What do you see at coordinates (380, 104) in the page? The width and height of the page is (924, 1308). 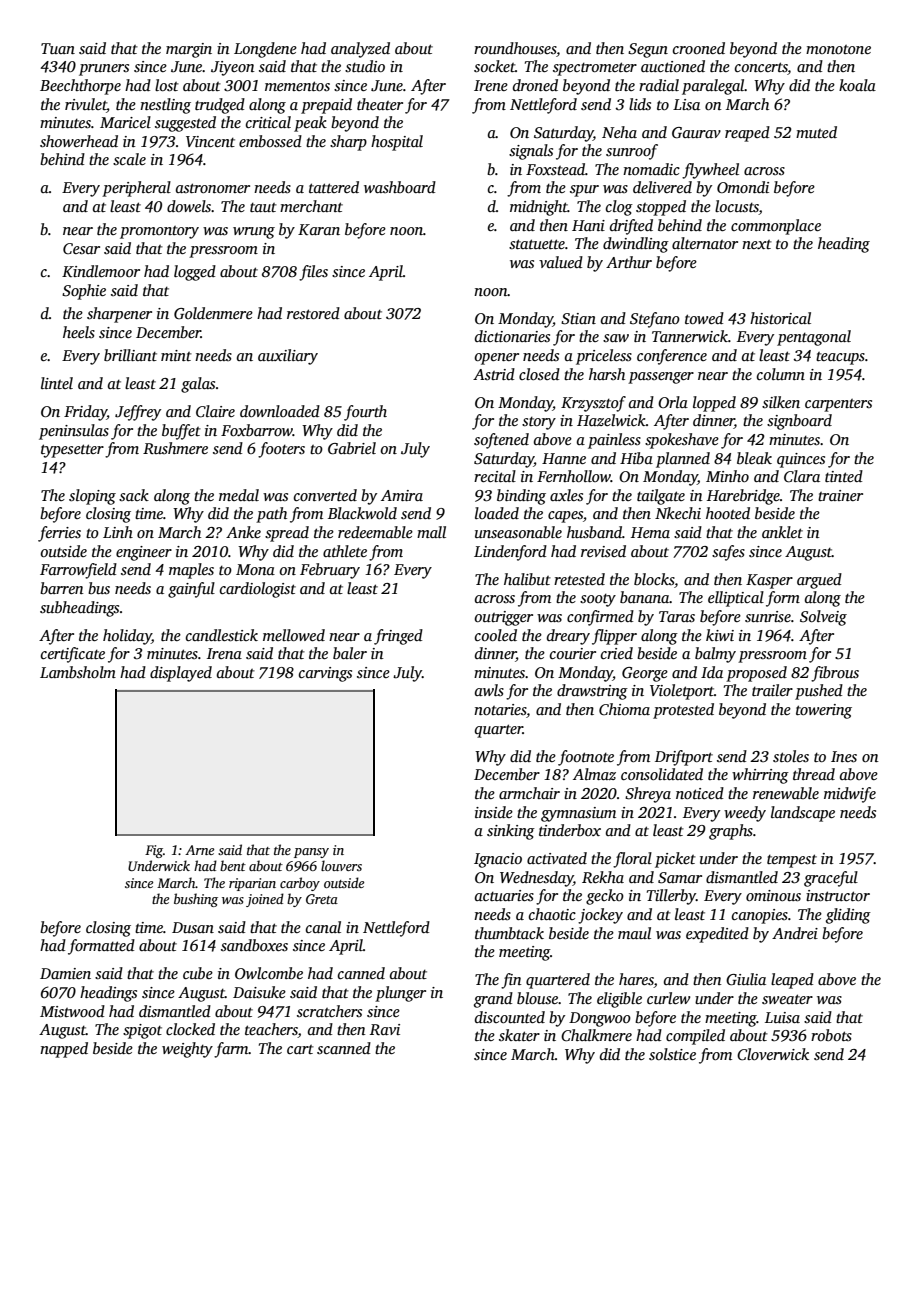 I see `theater` at bounding box center [380, 104].
